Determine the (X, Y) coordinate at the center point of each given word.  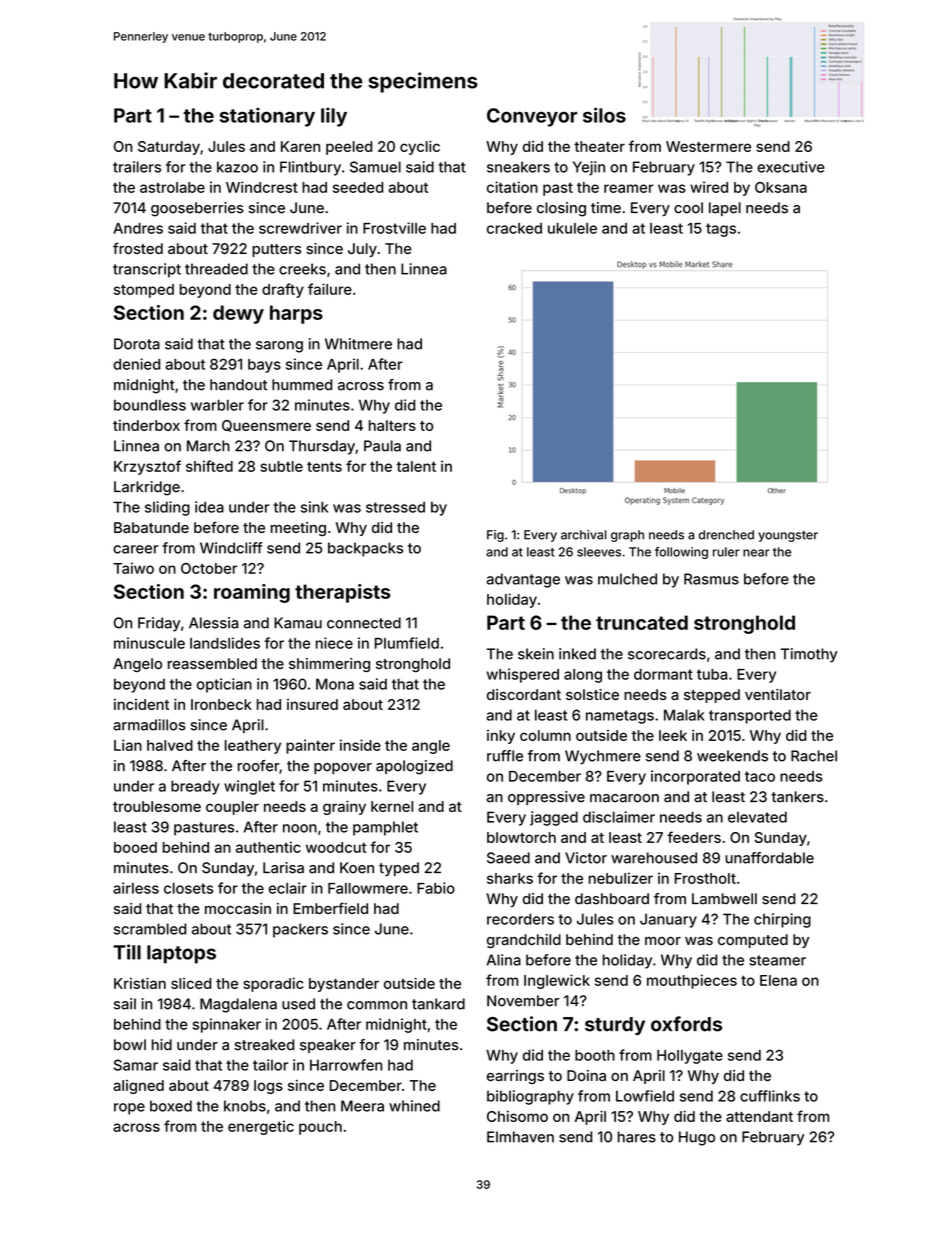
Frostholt (705, 878)
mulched (627, 579)
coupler (232, 808)
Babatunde (151, 527)
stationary (267, 117)
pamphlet (385, 828)
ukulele (572, 228)
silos (604, 115)
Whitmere (358, 344)
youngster (788, 536)
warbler (217, 405)
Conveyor (532, 117)
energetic (261, 1127)
